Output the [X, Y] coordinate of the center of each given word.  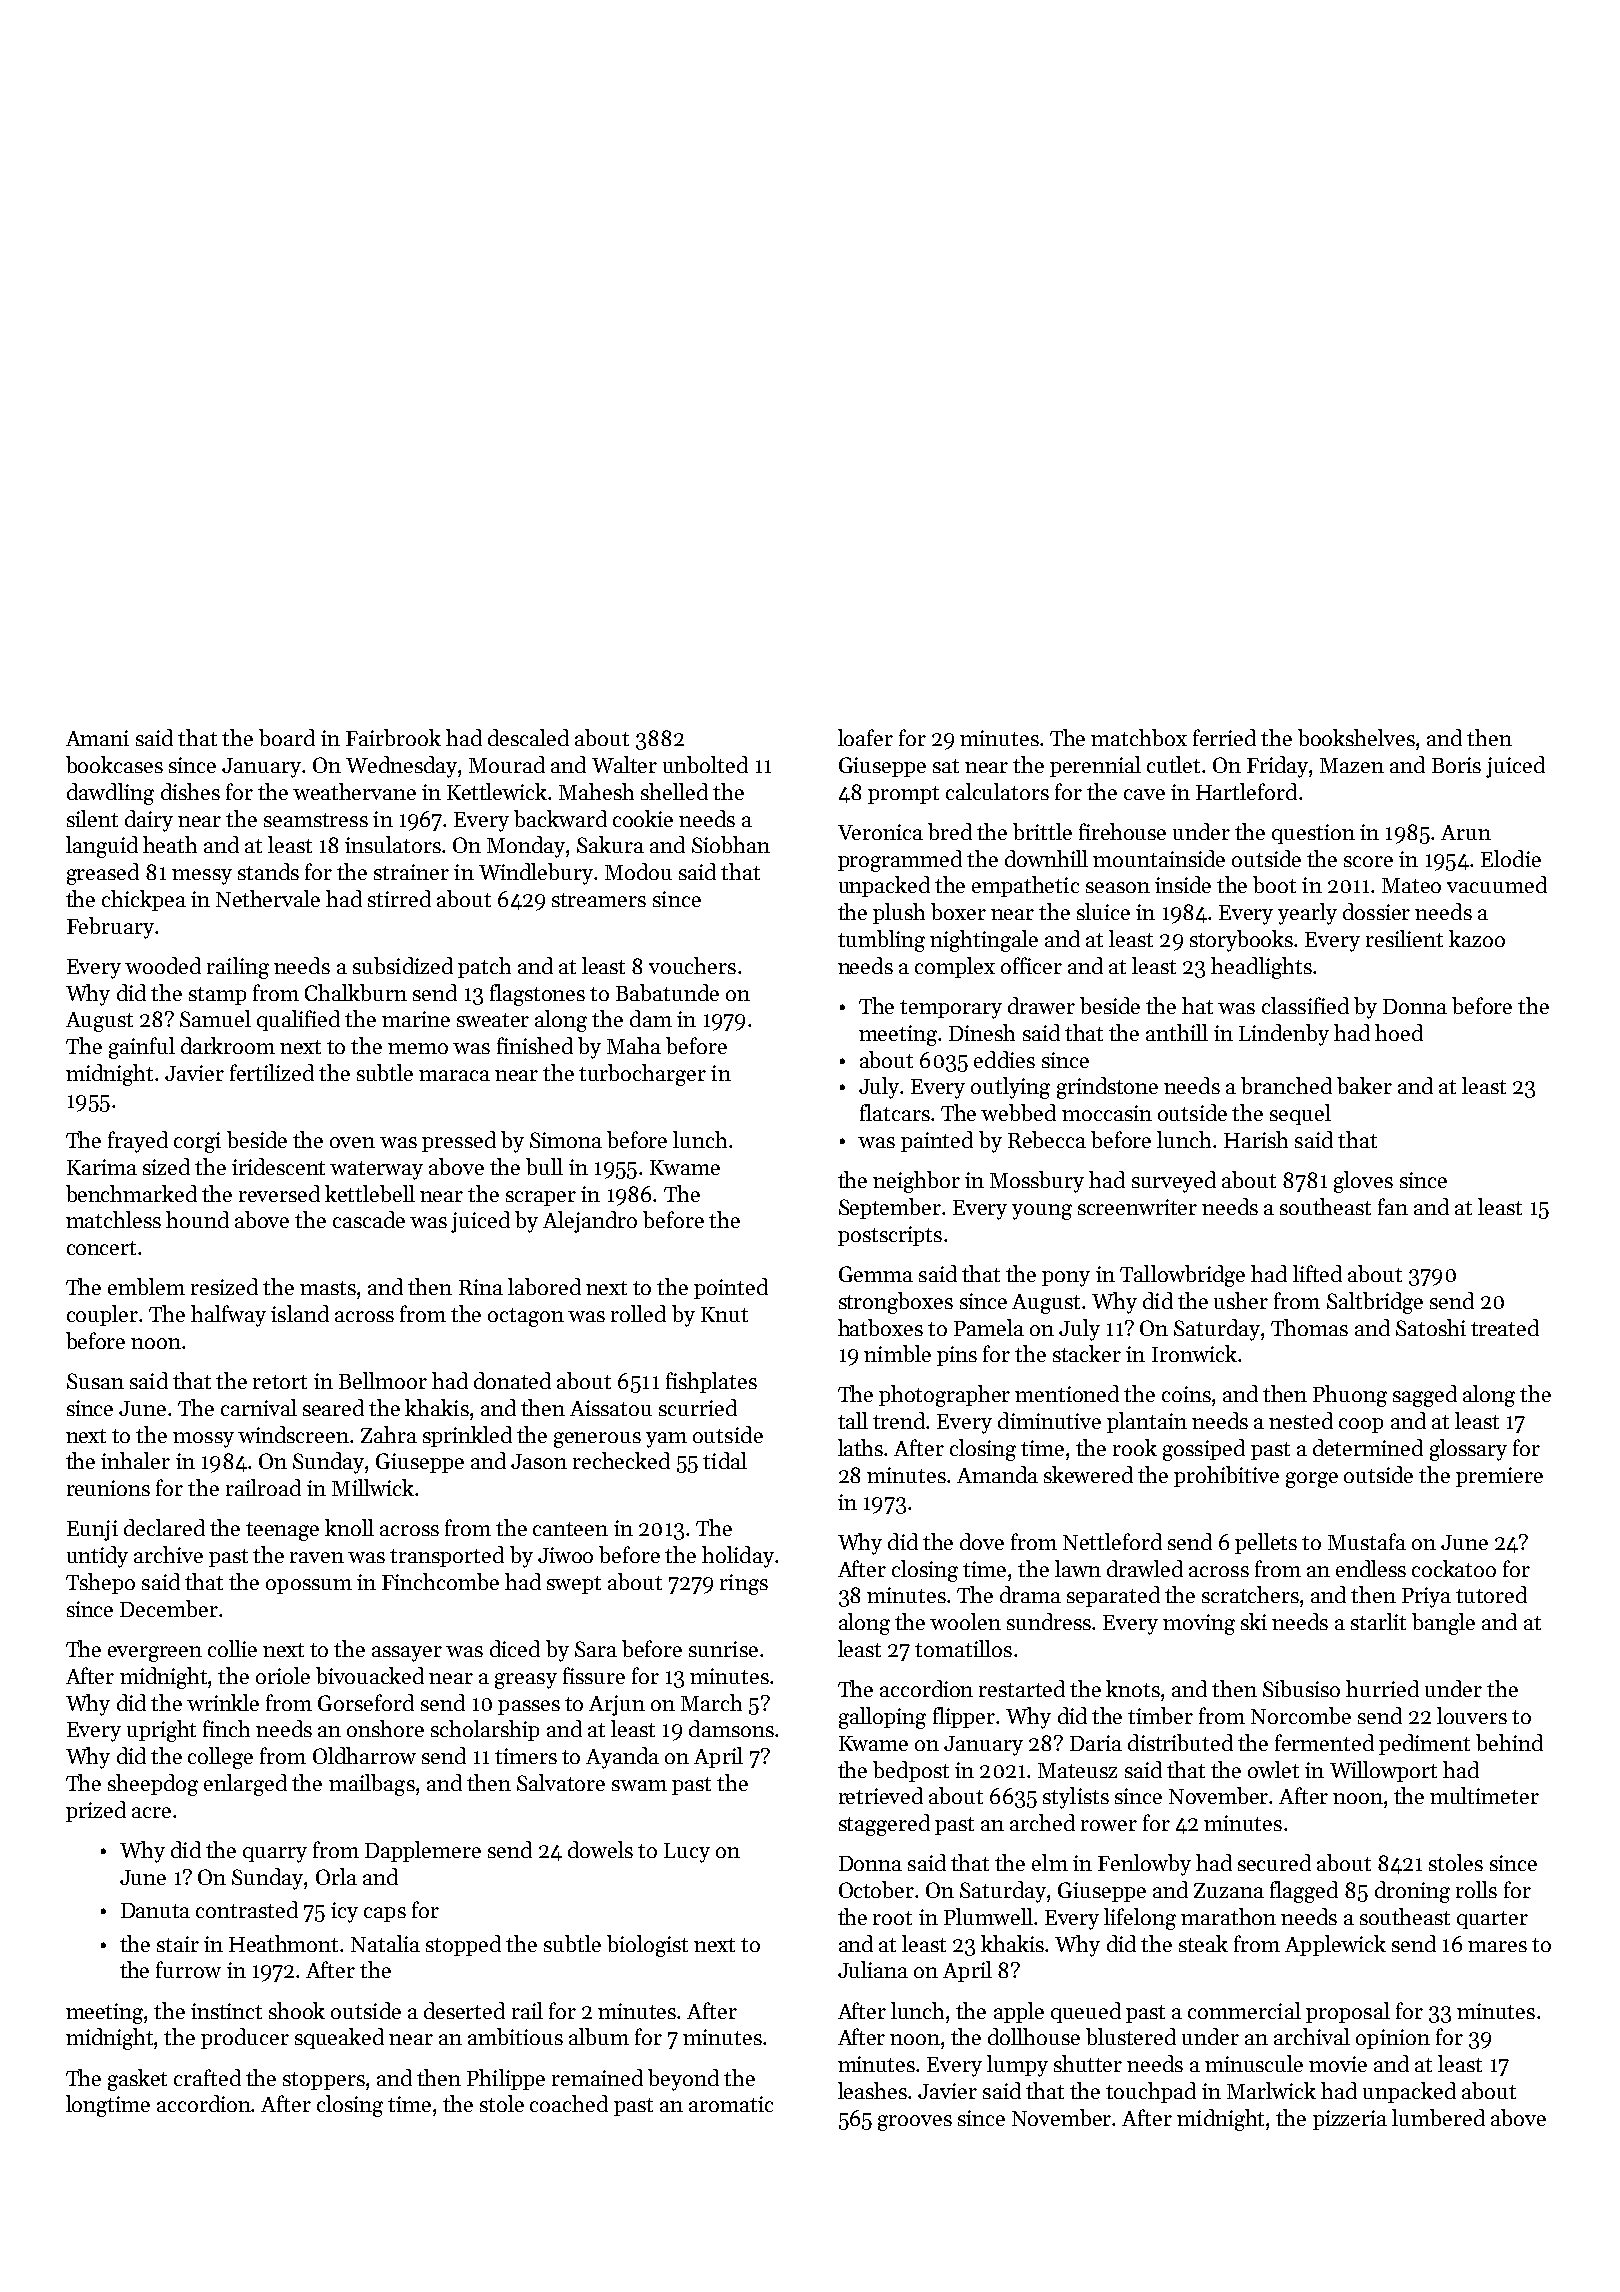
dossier [1376, 911]
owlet [1273, 1769]
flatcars [895, 1112]
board [287, 737]
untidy [97, 1557]
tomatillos [963, 1648]
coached [569, 2103]
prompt [903, 795]
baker [1364, 1085]
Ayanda [622, 1758]
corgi [197, 1142]
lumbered [1438, 2117]
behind [1509, 1742]
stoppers [324, 2081]
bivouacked [370, 1675]
